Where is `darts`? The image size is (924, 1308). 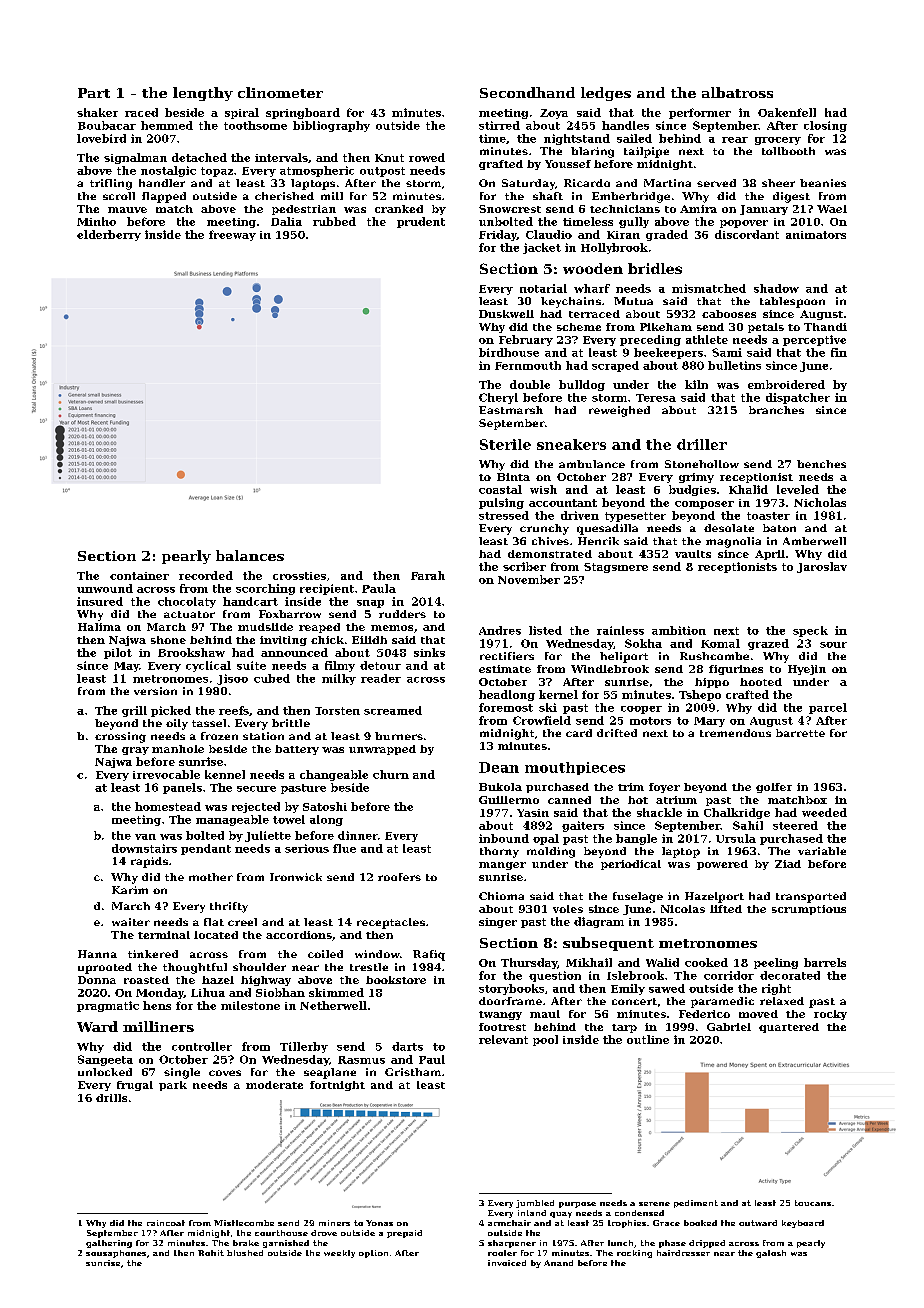
darts is located at coordinates (407, 1046).
